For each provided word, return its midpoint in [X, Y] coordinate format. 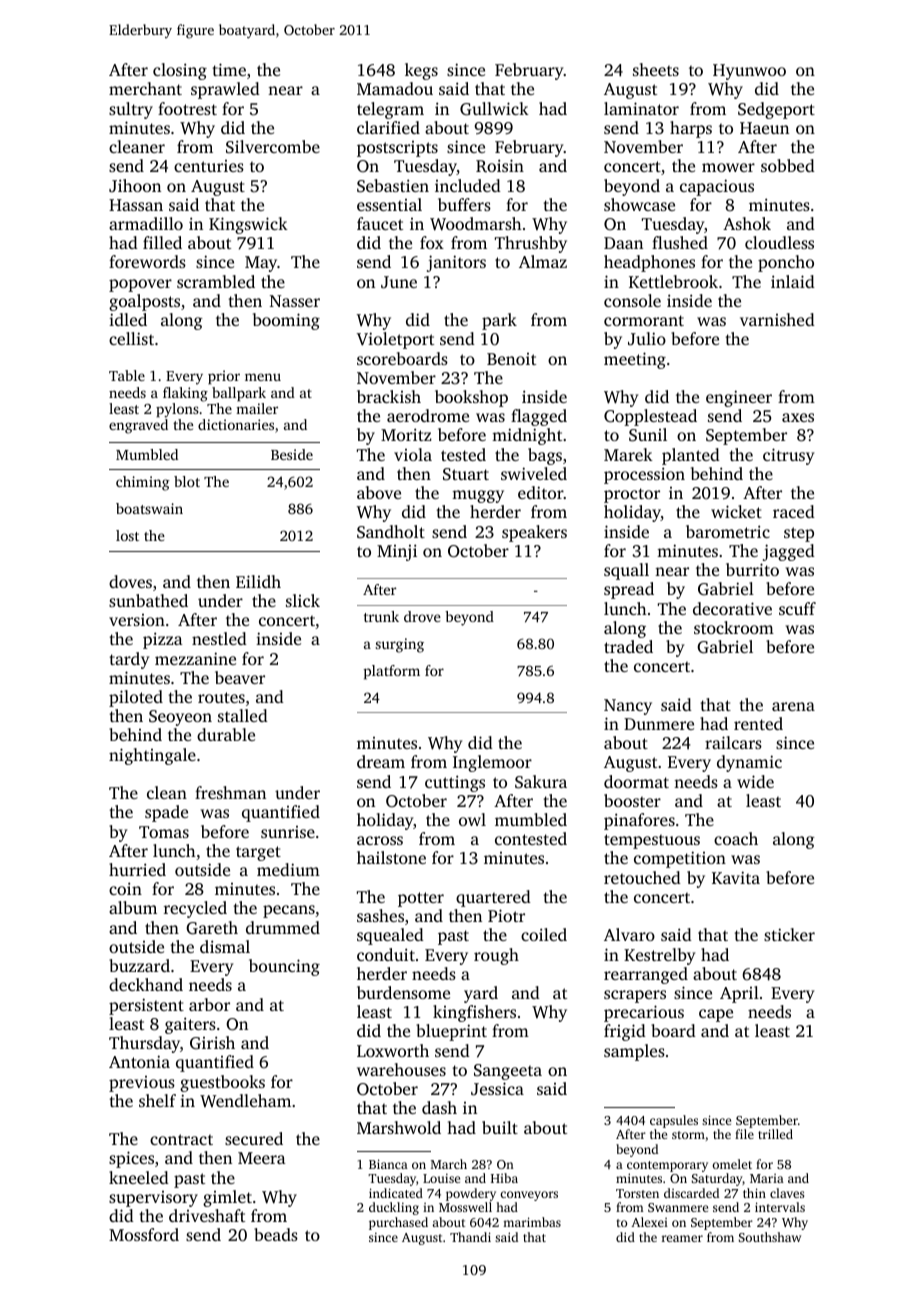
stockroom [734, 627]
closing [180, 71]
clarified [388, 127]
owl [472, 819]
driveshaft [207, 1215]
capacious [717, 187]
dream [381, 761]
